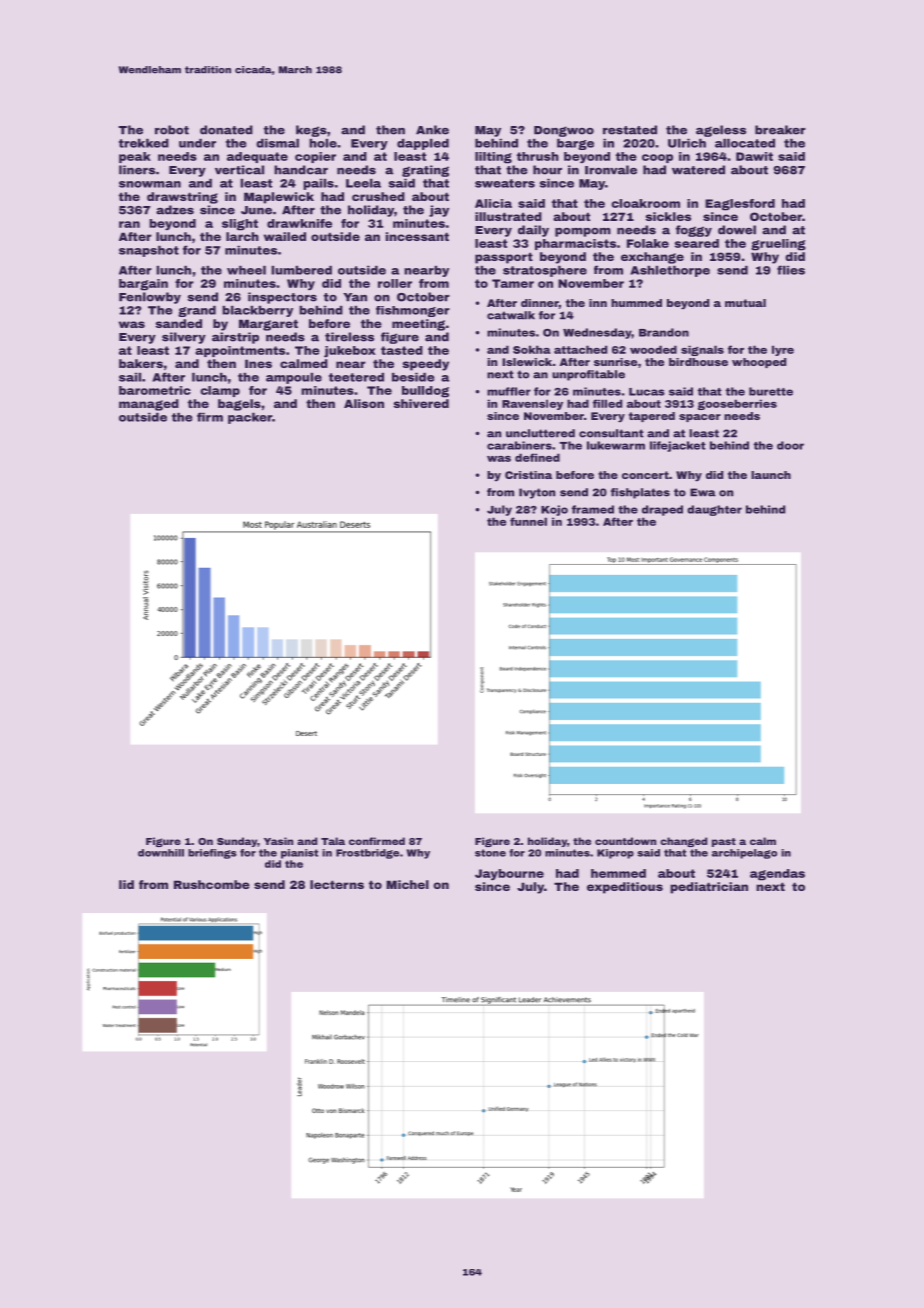 This image has height=1308, width=924. What do you see at coordinates (547, 170) in the image?
I see `hour` at bounding box center [547, 170].
